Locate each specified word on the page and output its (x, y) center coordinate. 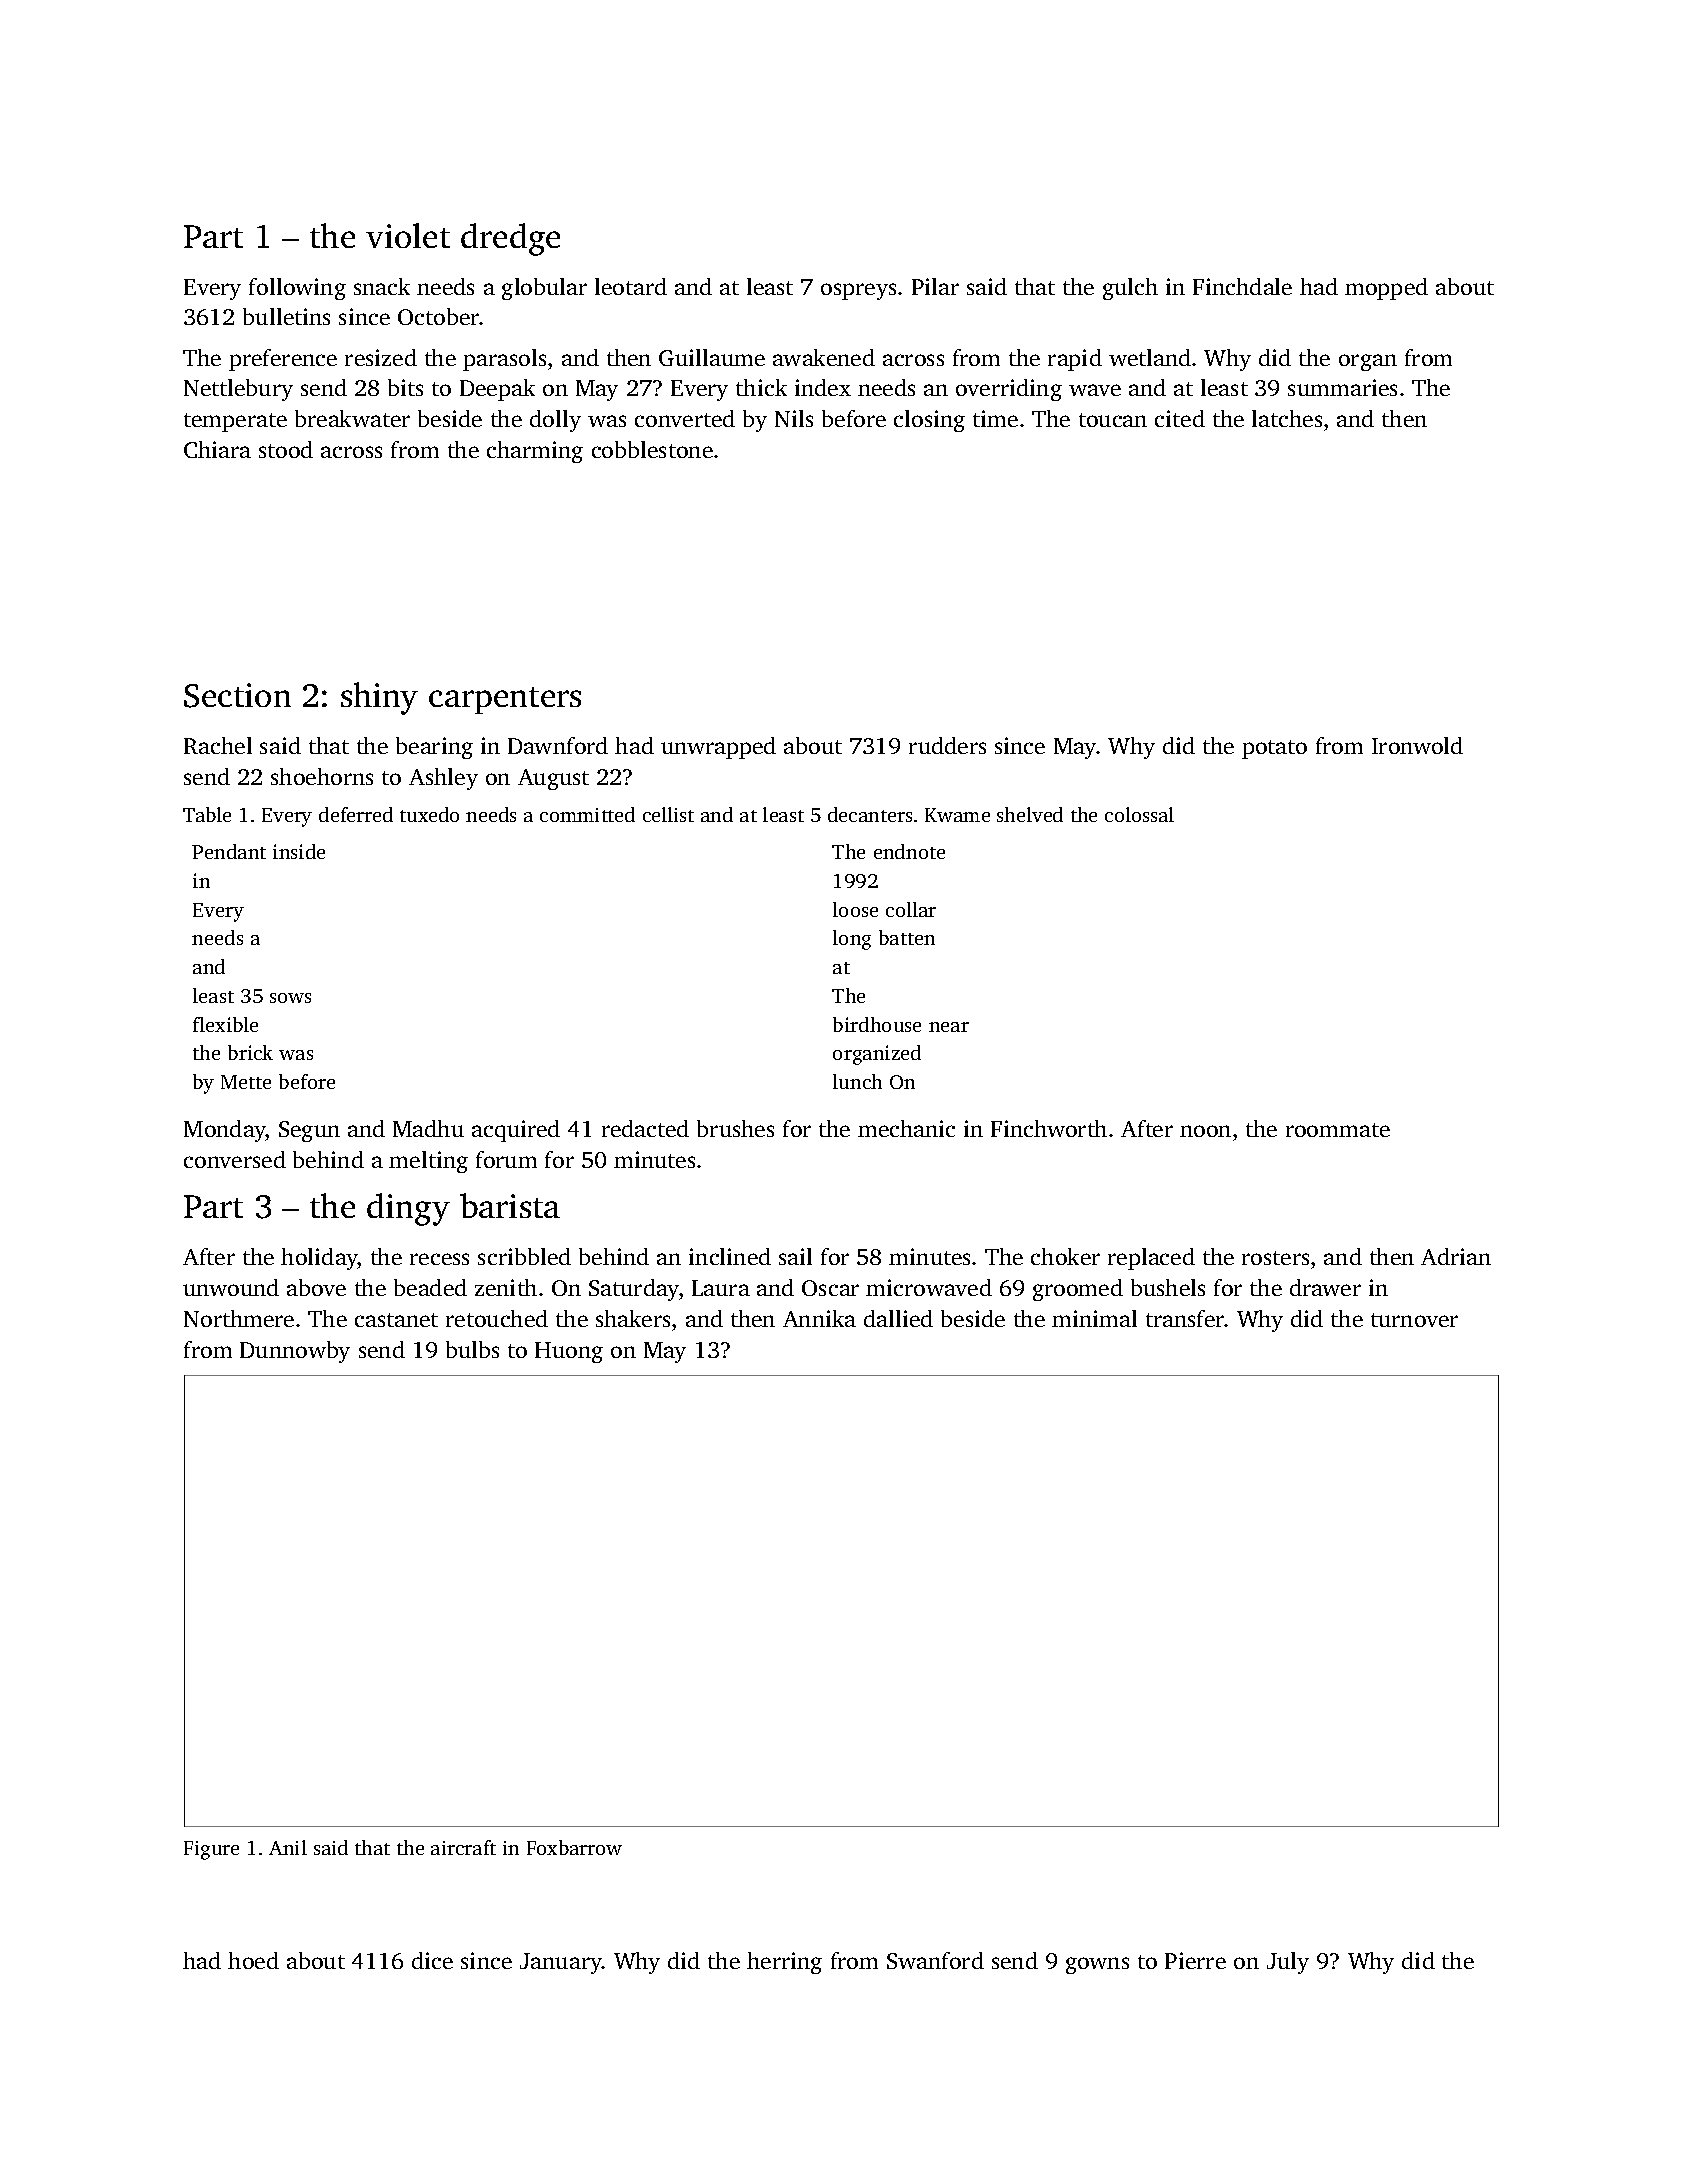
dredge (510, 239)
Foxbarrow (574, 1847)
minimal (1094, 1318)
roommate (1338, 1130)
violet (408, 235)
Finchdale (1242, 286)
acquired (516, 1131)
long (852, 940)
